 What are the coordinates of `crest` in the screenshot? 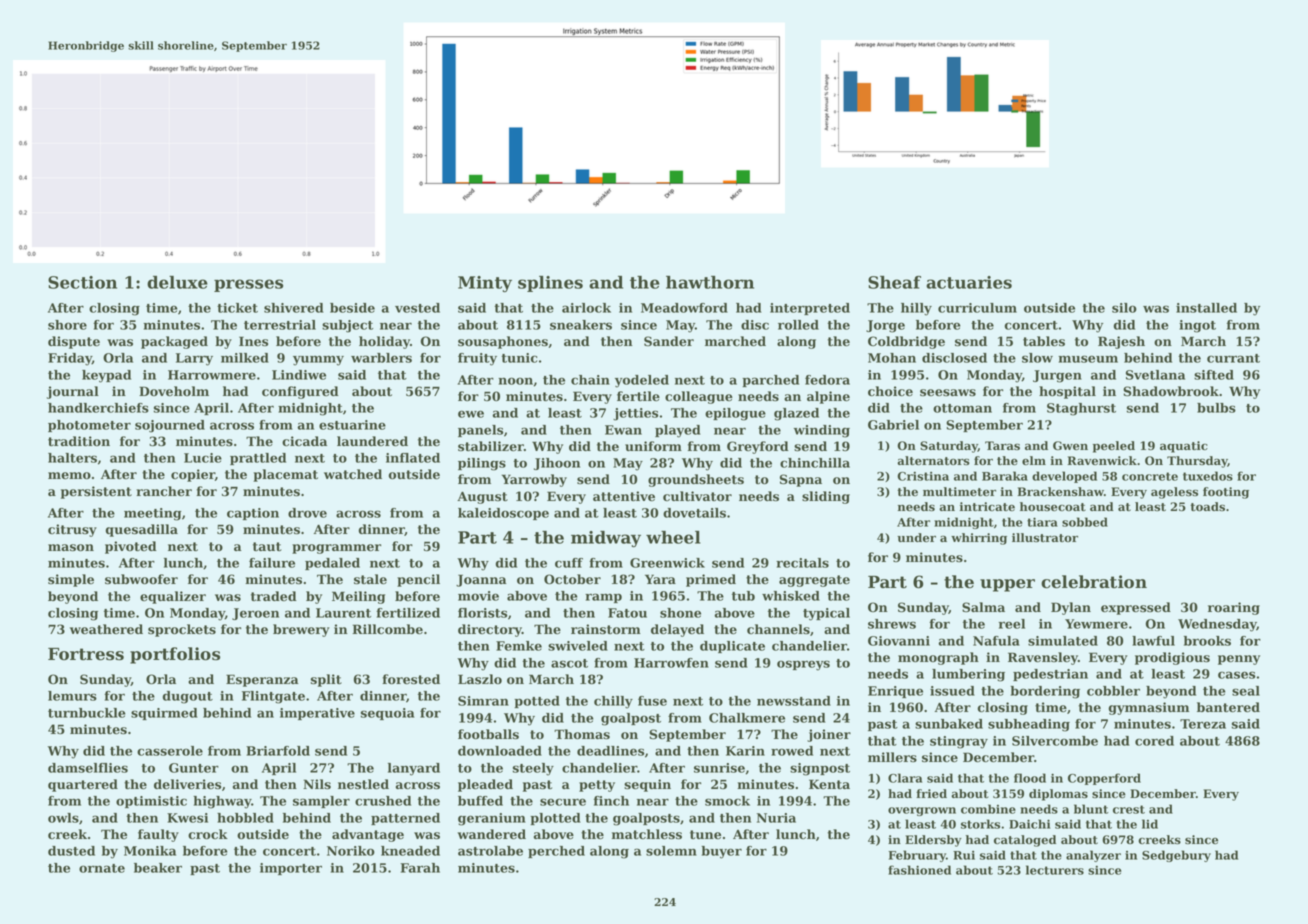 It's located at (1129, 809).
